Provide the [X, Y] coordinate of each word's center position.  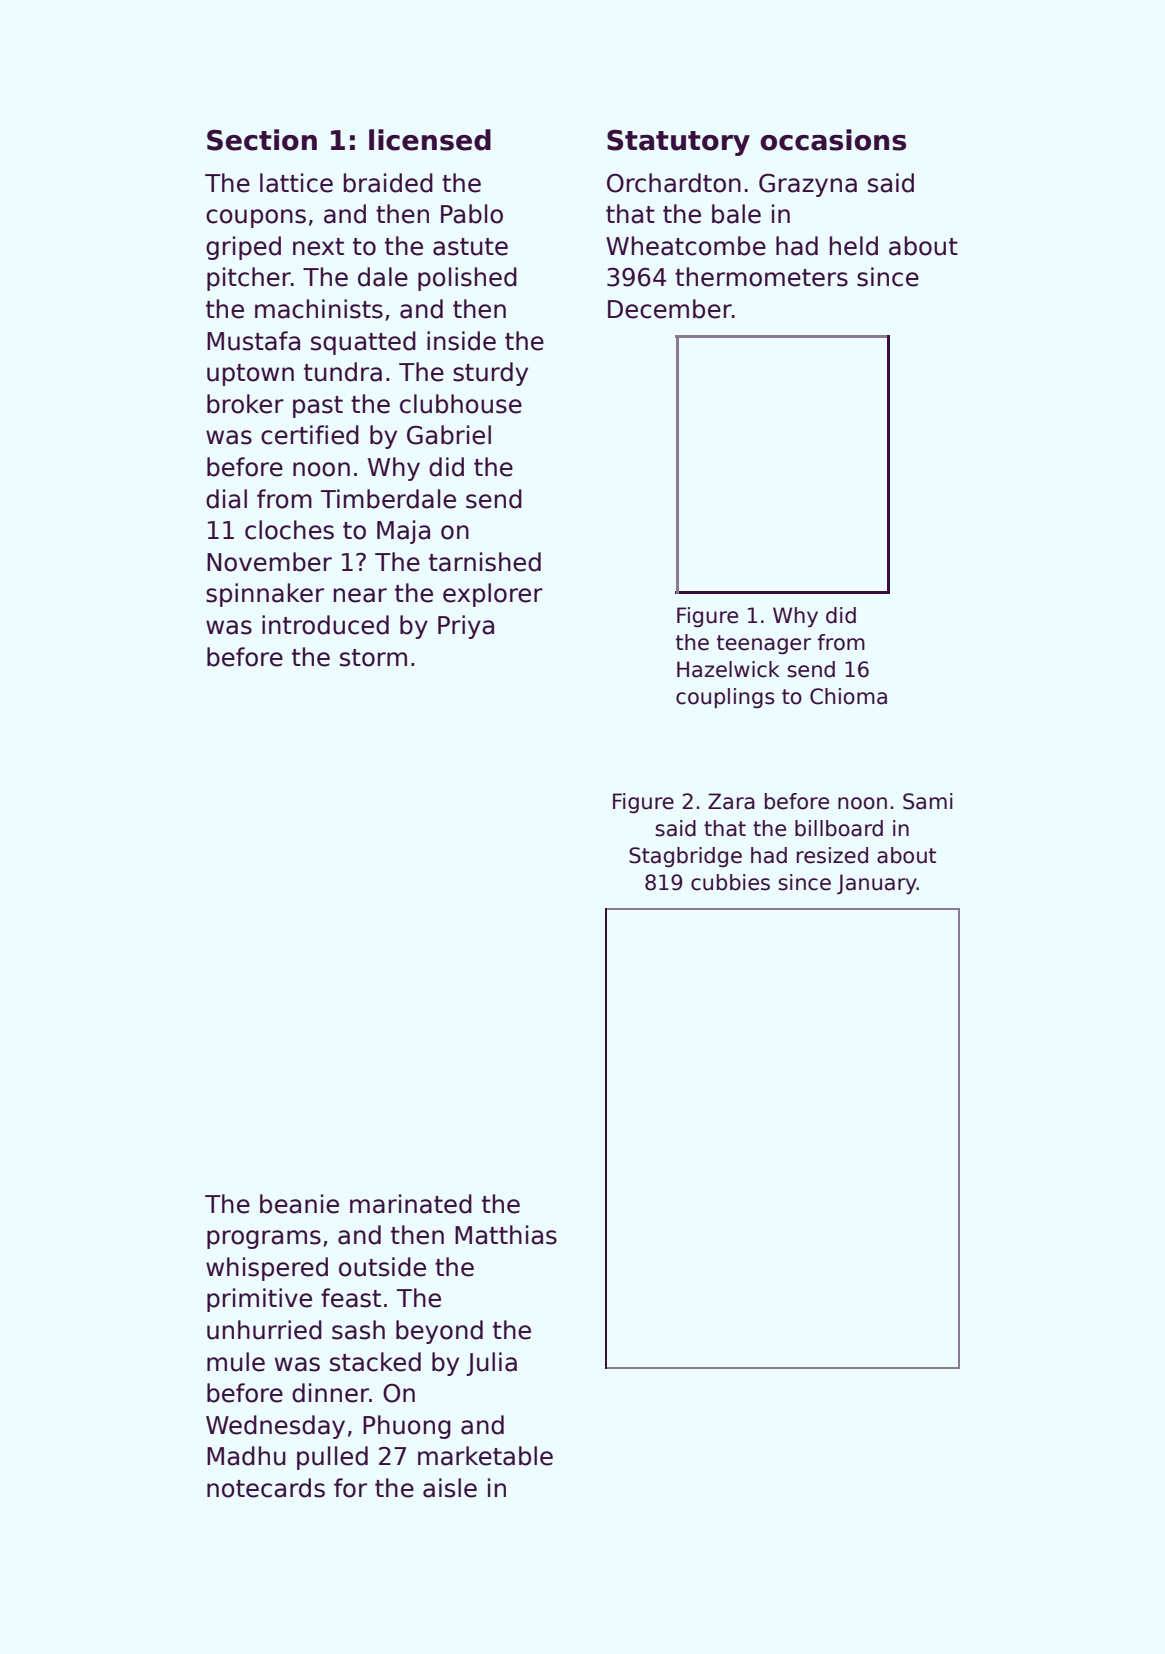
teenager [764, 645]
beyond [439, 1332]
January [877, 884]
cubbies [730, 882]
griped [243, 248]
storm [373, 658]
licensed [430, 140]
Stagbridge [685, 857]
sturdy [490, 374]
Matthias [506, 1235]
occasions [833, 140]
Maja [403, 532]
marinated [411, 1204]
